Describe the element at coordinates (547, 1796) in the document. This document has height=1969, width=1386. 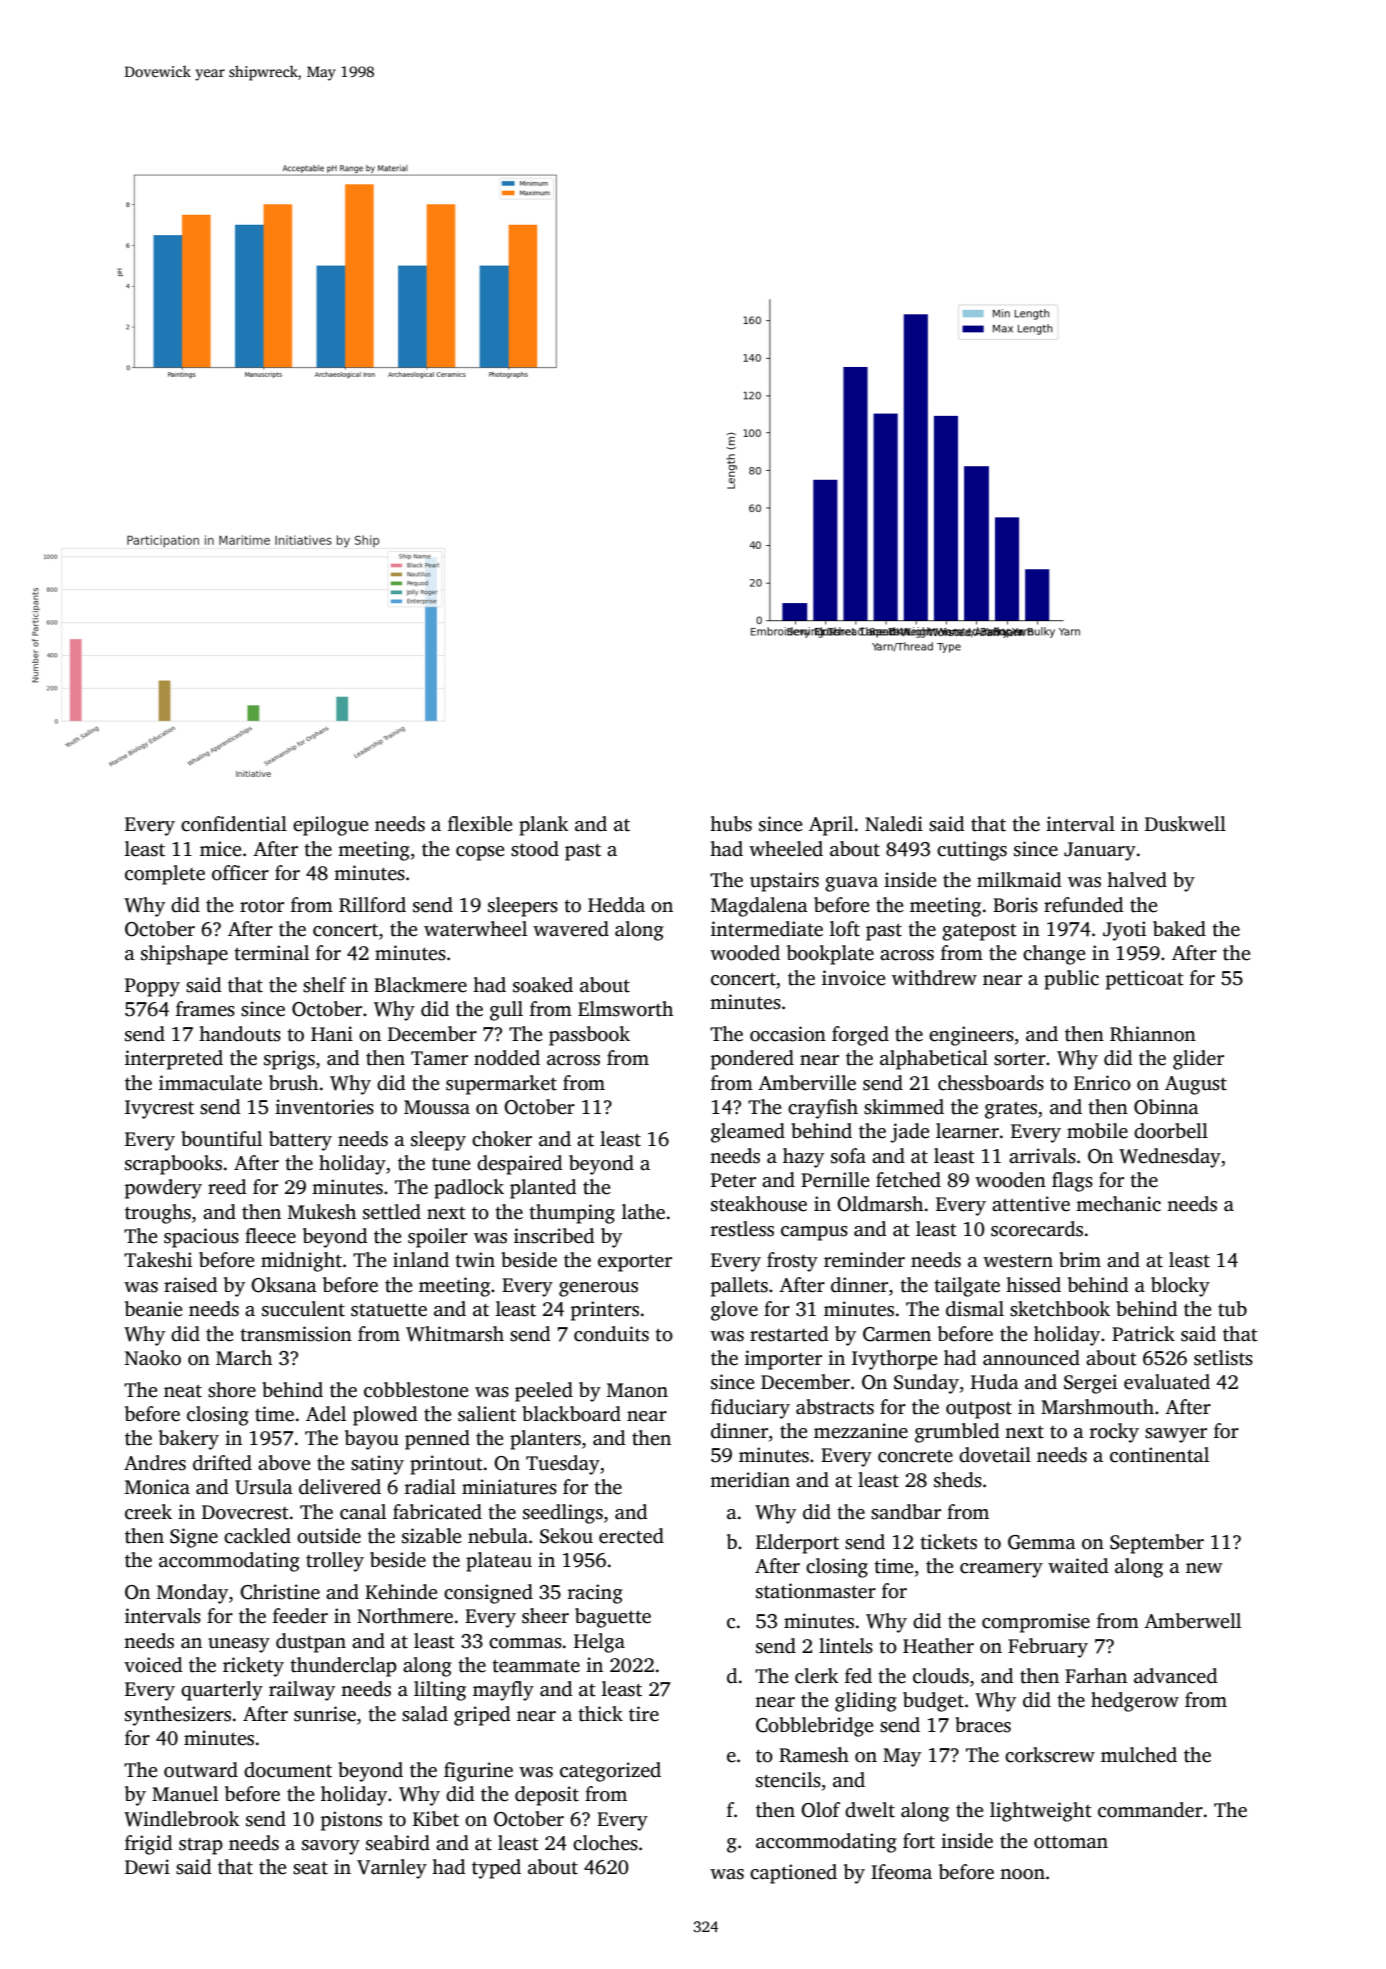
I see `deposit` at that location.
